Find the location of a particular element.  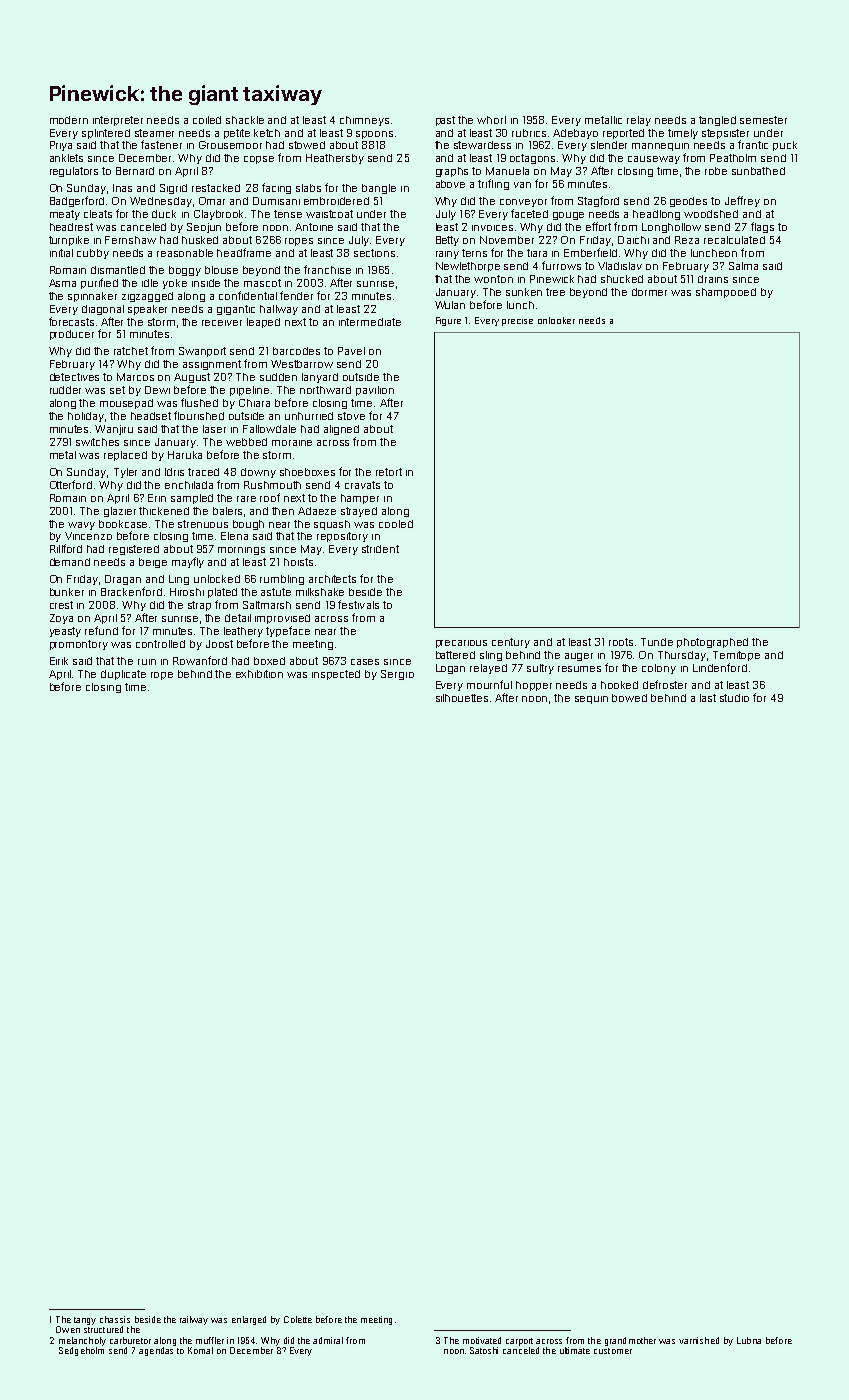

duplicate is located at coordinates (123, 675).
